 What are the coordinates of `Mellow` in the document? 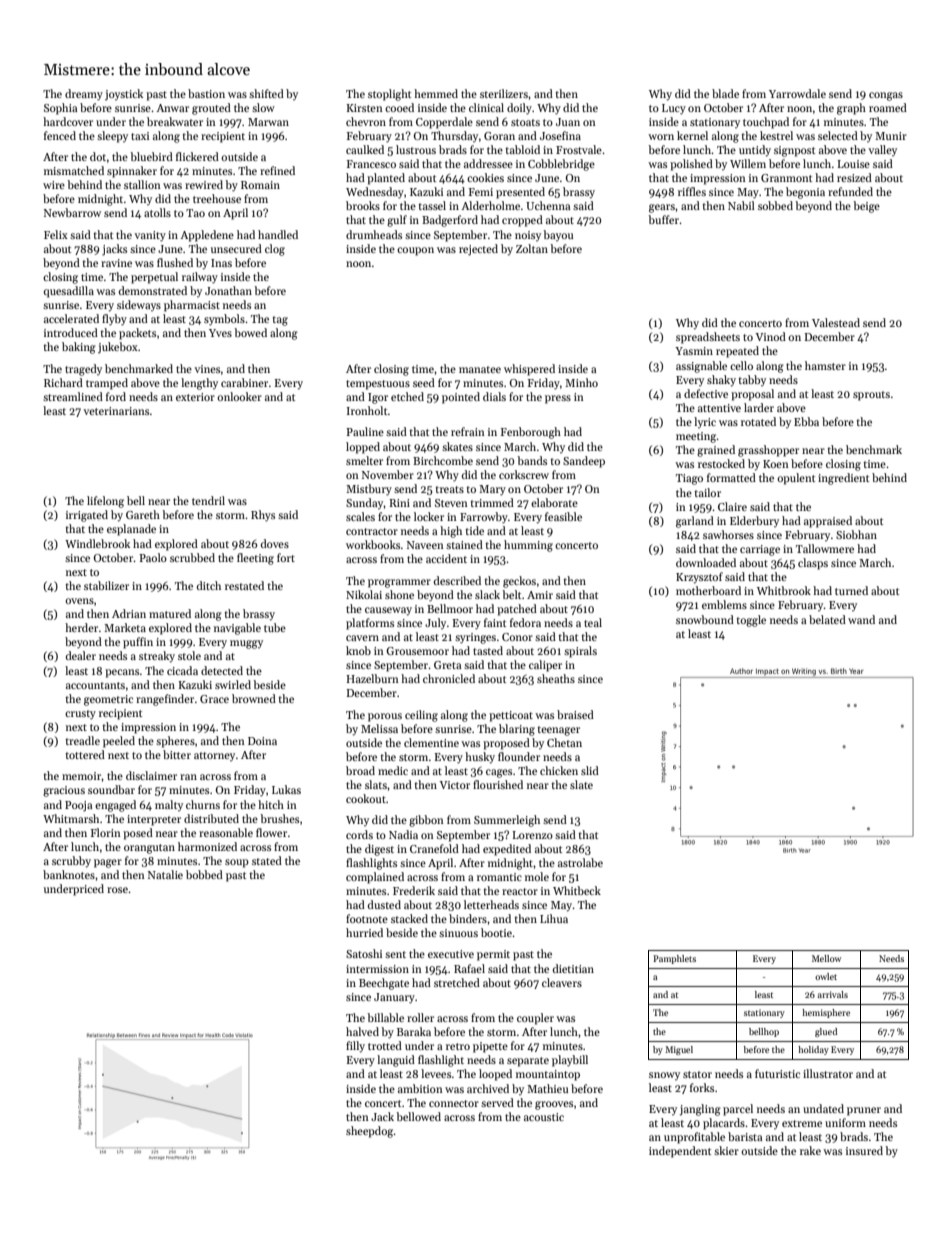 It's located at (826, 958).
